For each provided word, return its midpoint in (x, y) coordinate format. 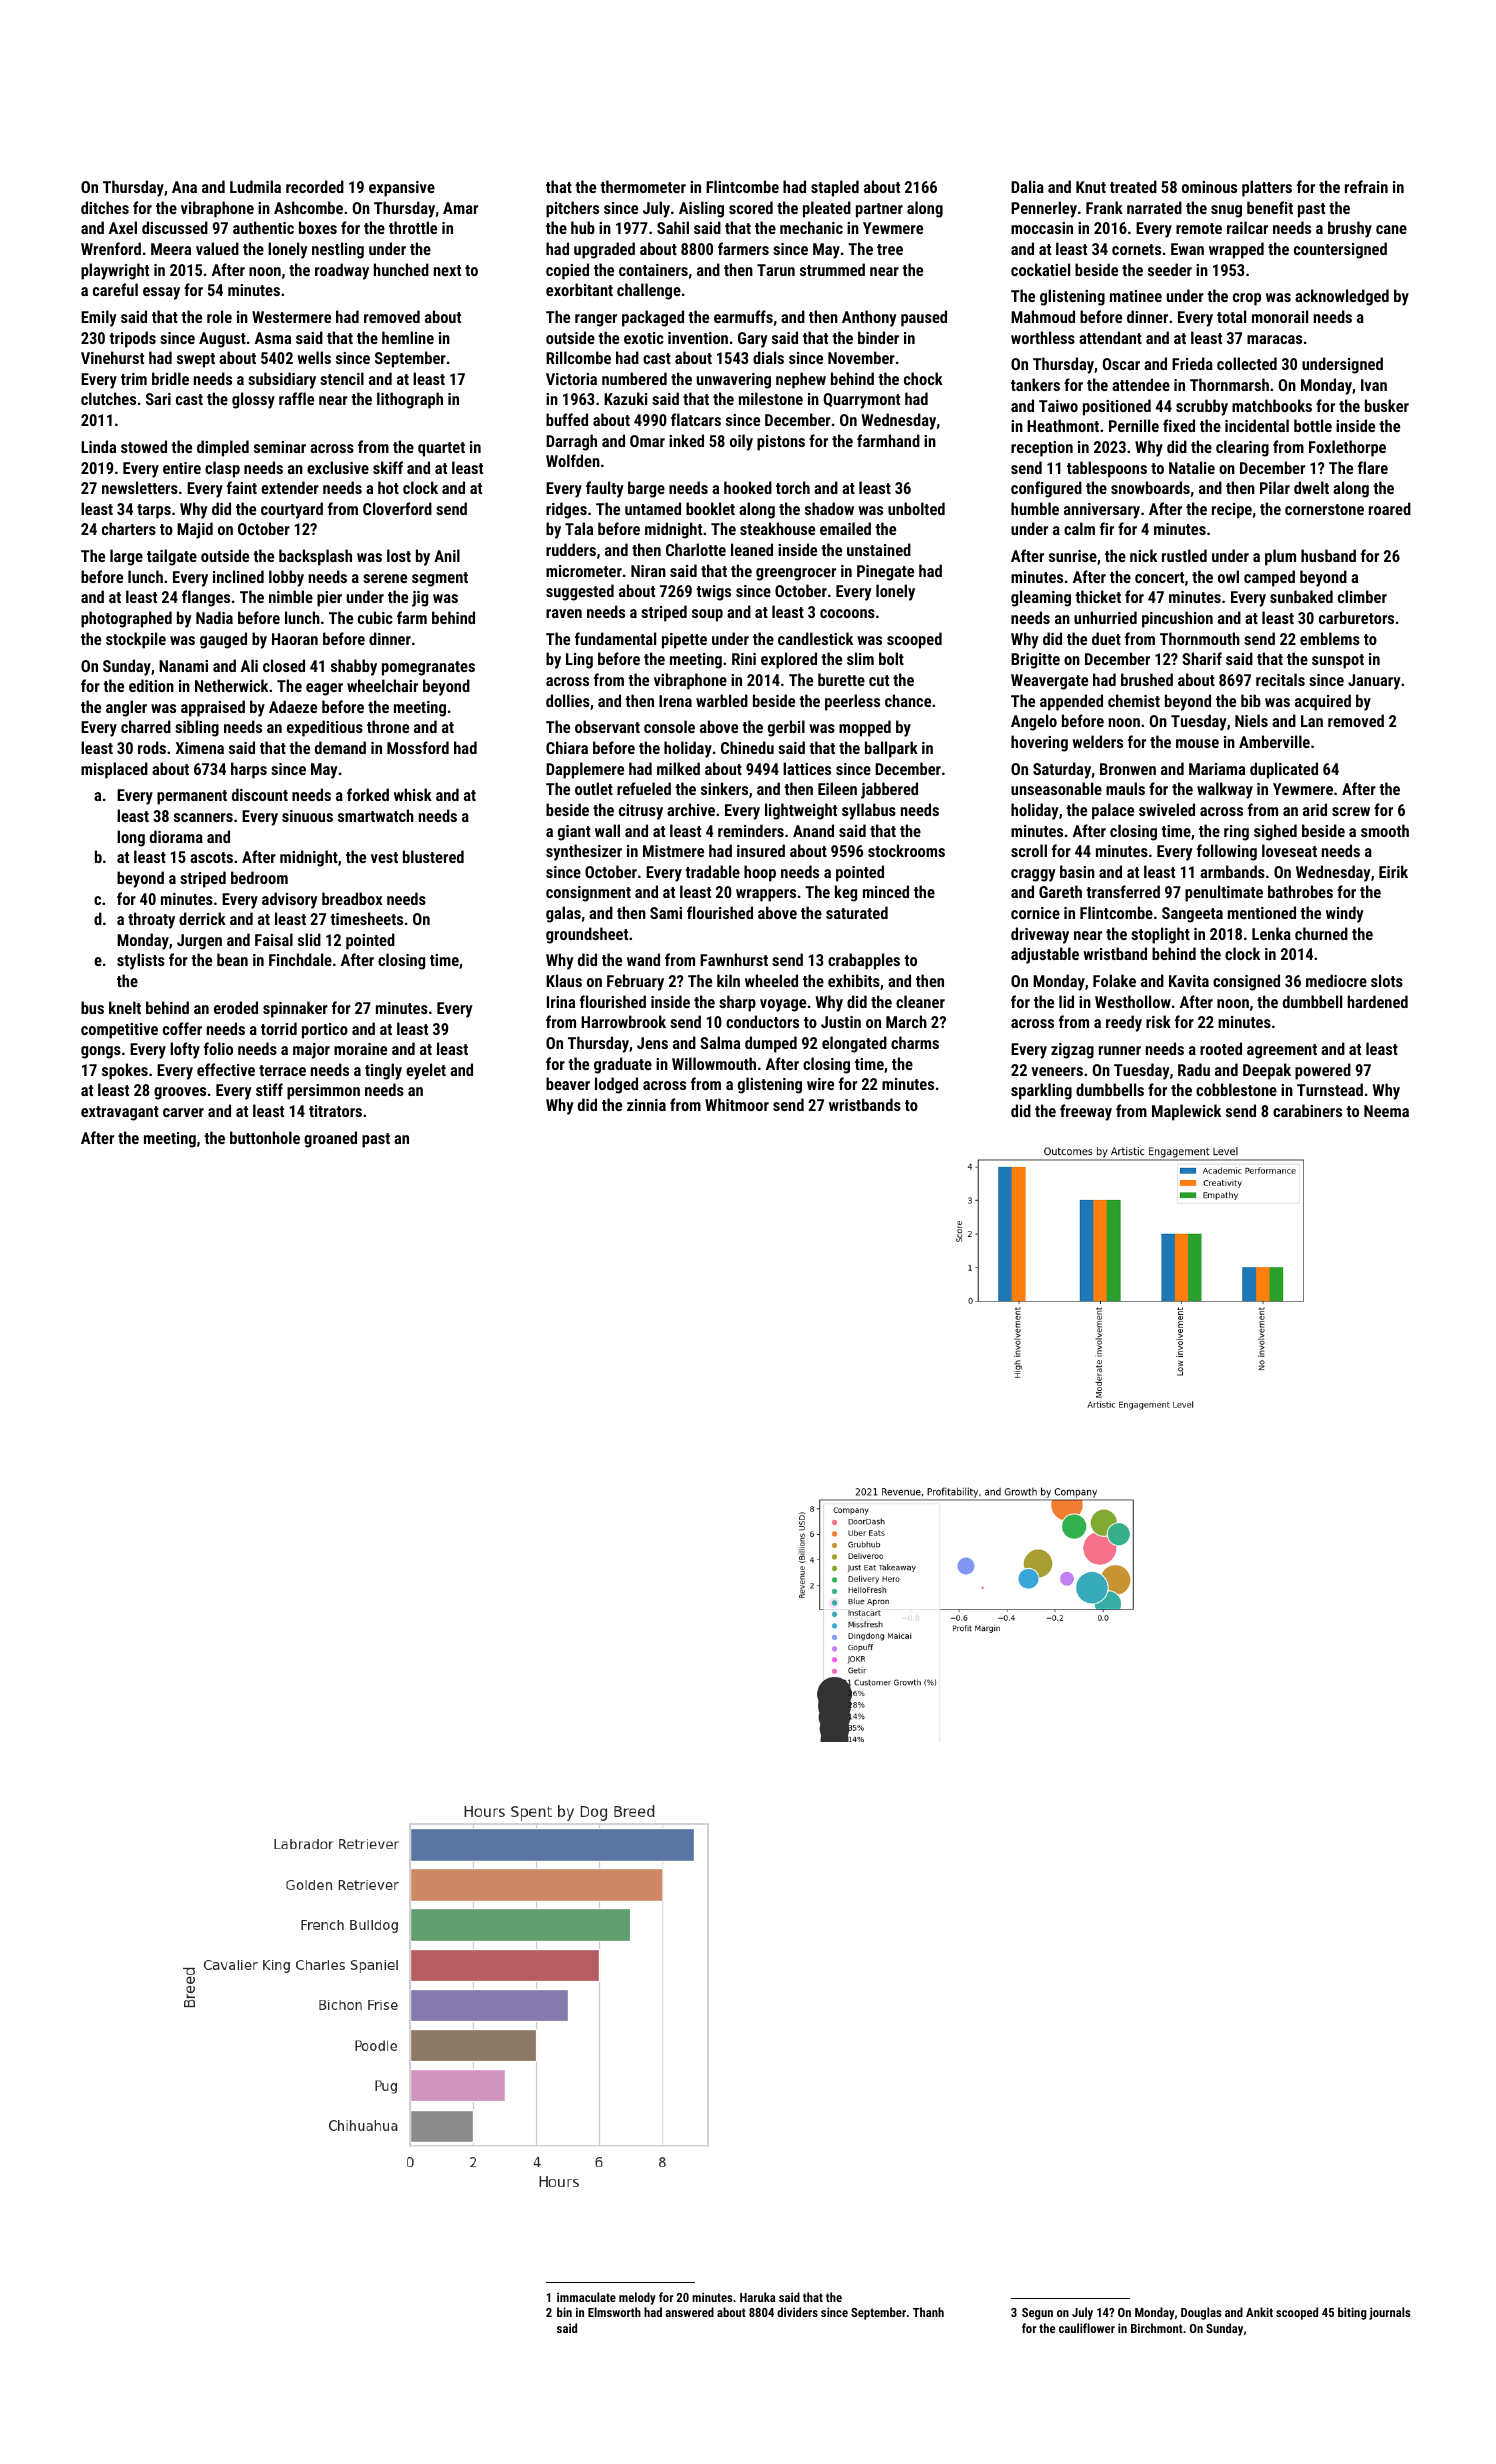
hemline (408, 337)
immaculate (586, 2297)
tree (890, 249)
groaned (330, 1139)
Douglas (1201, 2313)
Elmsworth (614, 2312)
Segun (1037, 2314)
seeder (1170, 269)
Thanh (928, 2312)
